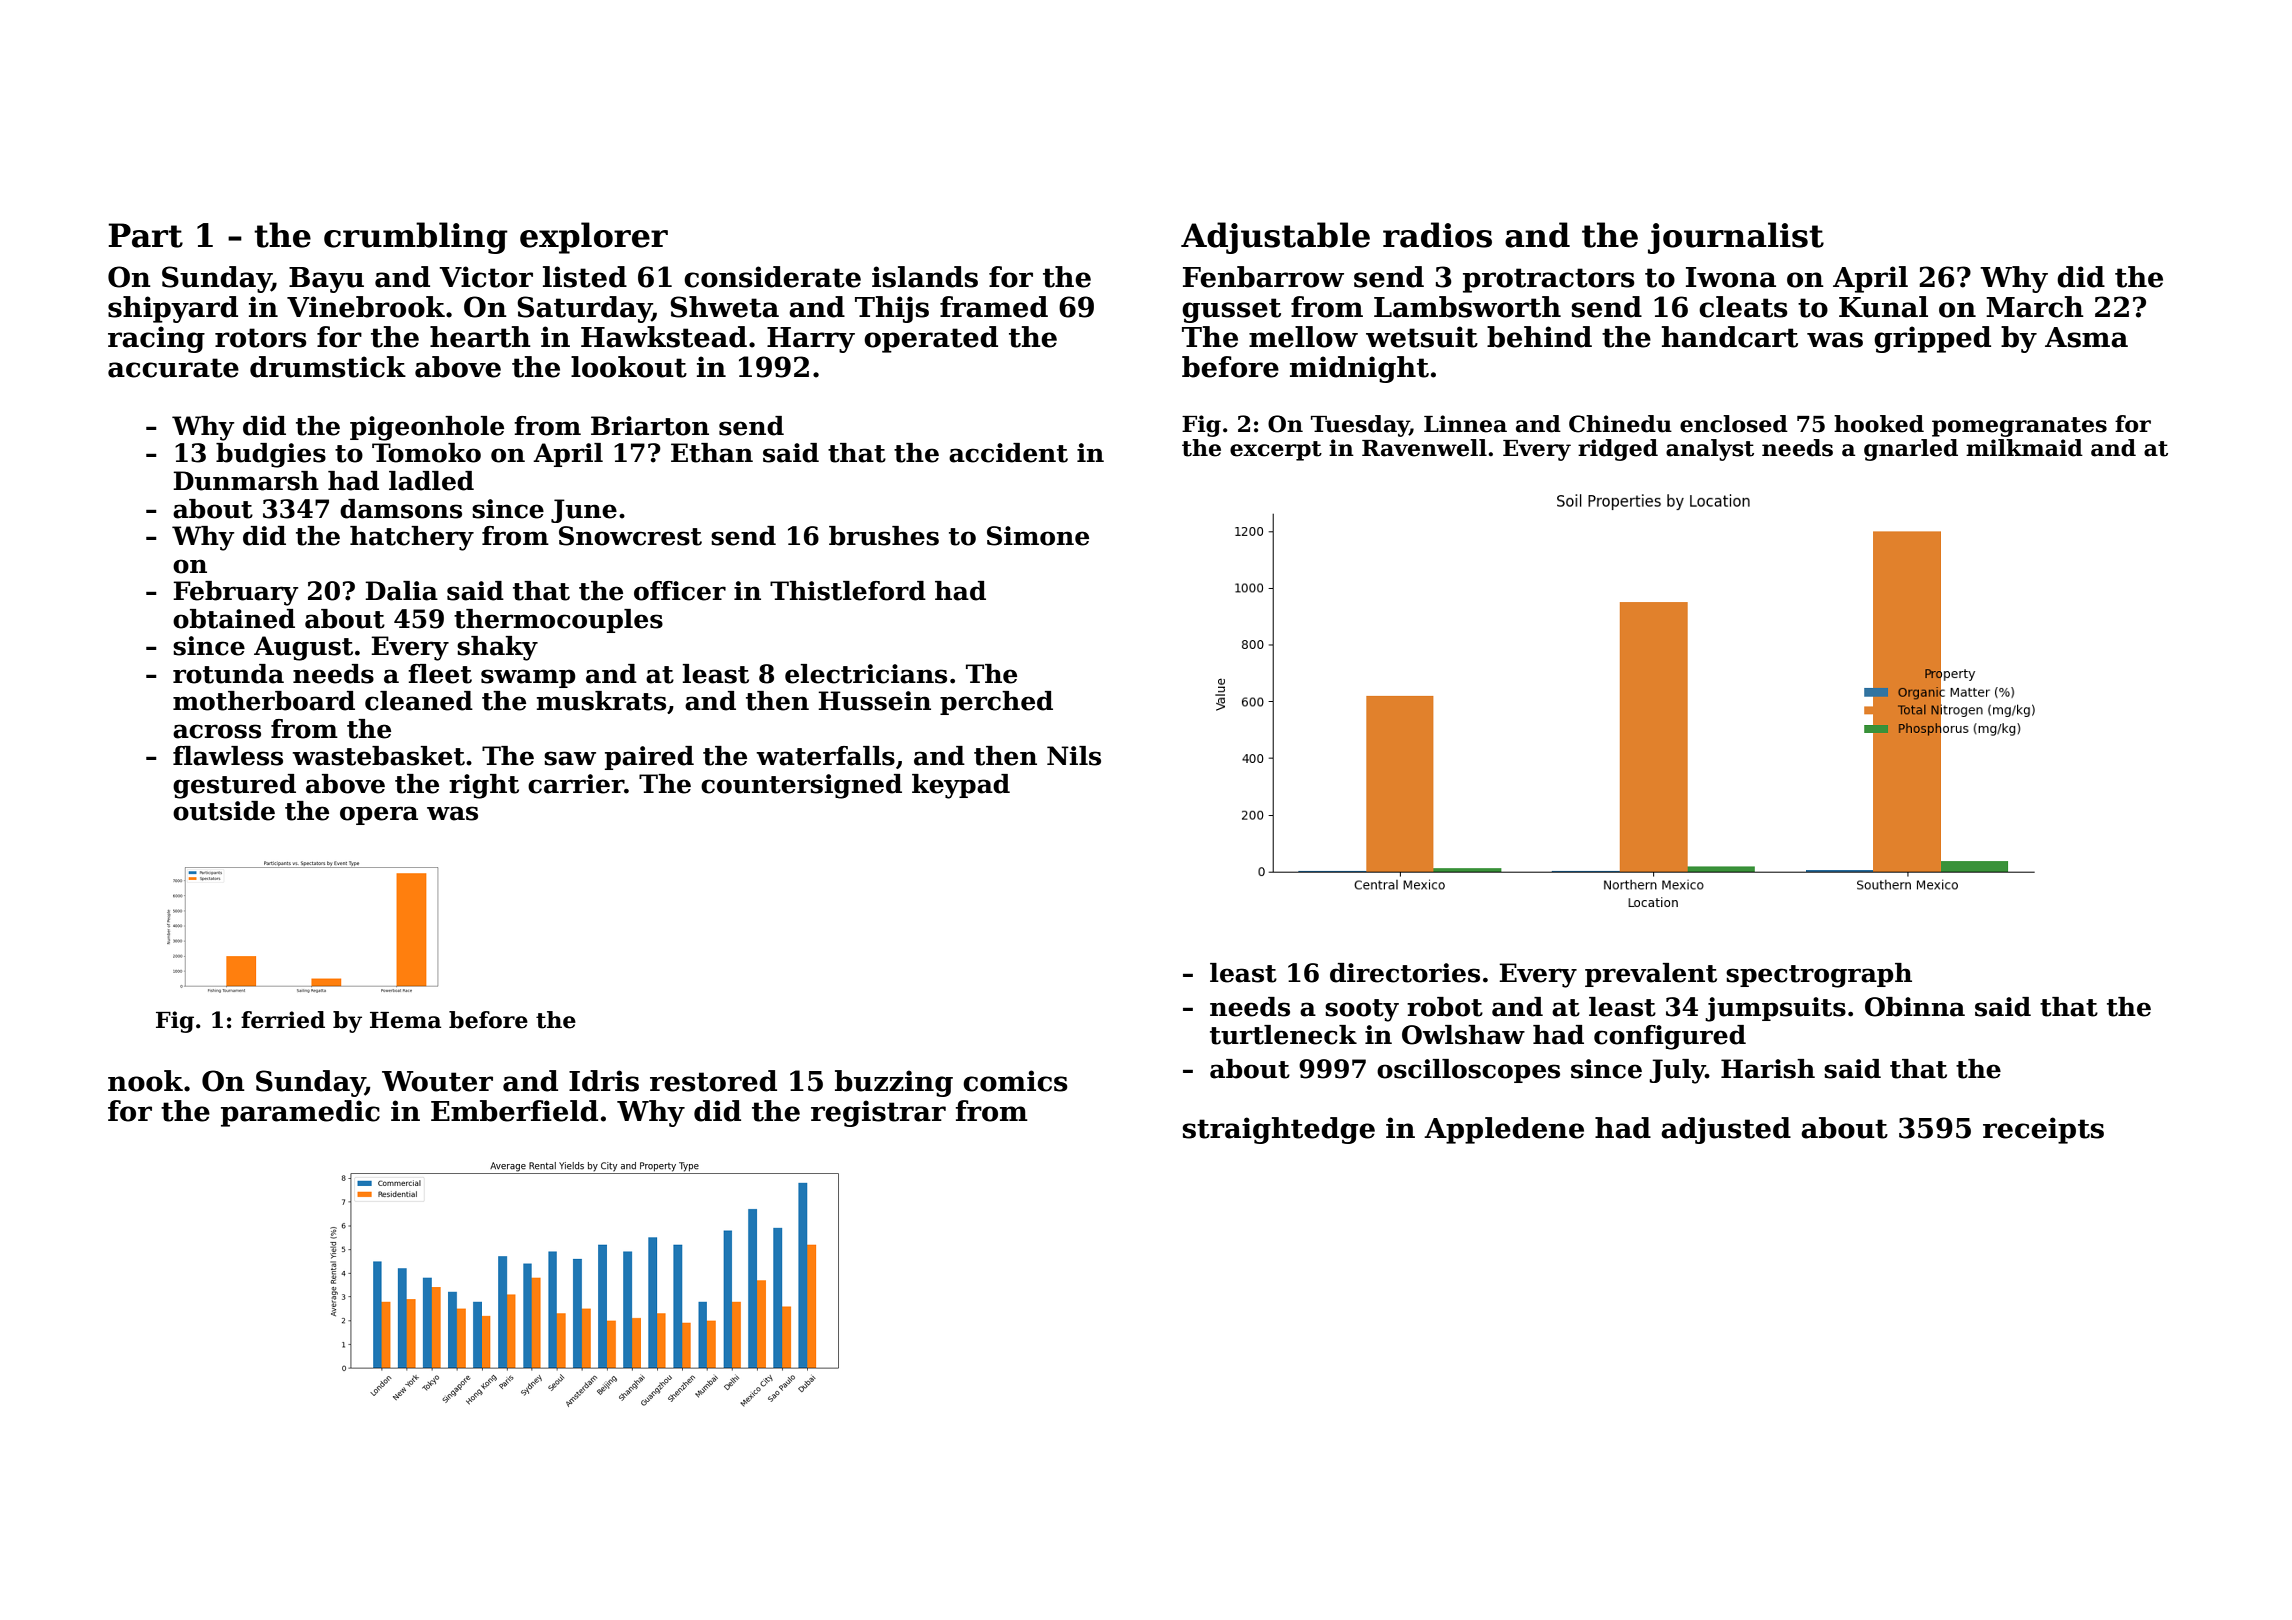  Describe the element at coordinates (1911, 450) in the page. I see `gnarled` at that location.
